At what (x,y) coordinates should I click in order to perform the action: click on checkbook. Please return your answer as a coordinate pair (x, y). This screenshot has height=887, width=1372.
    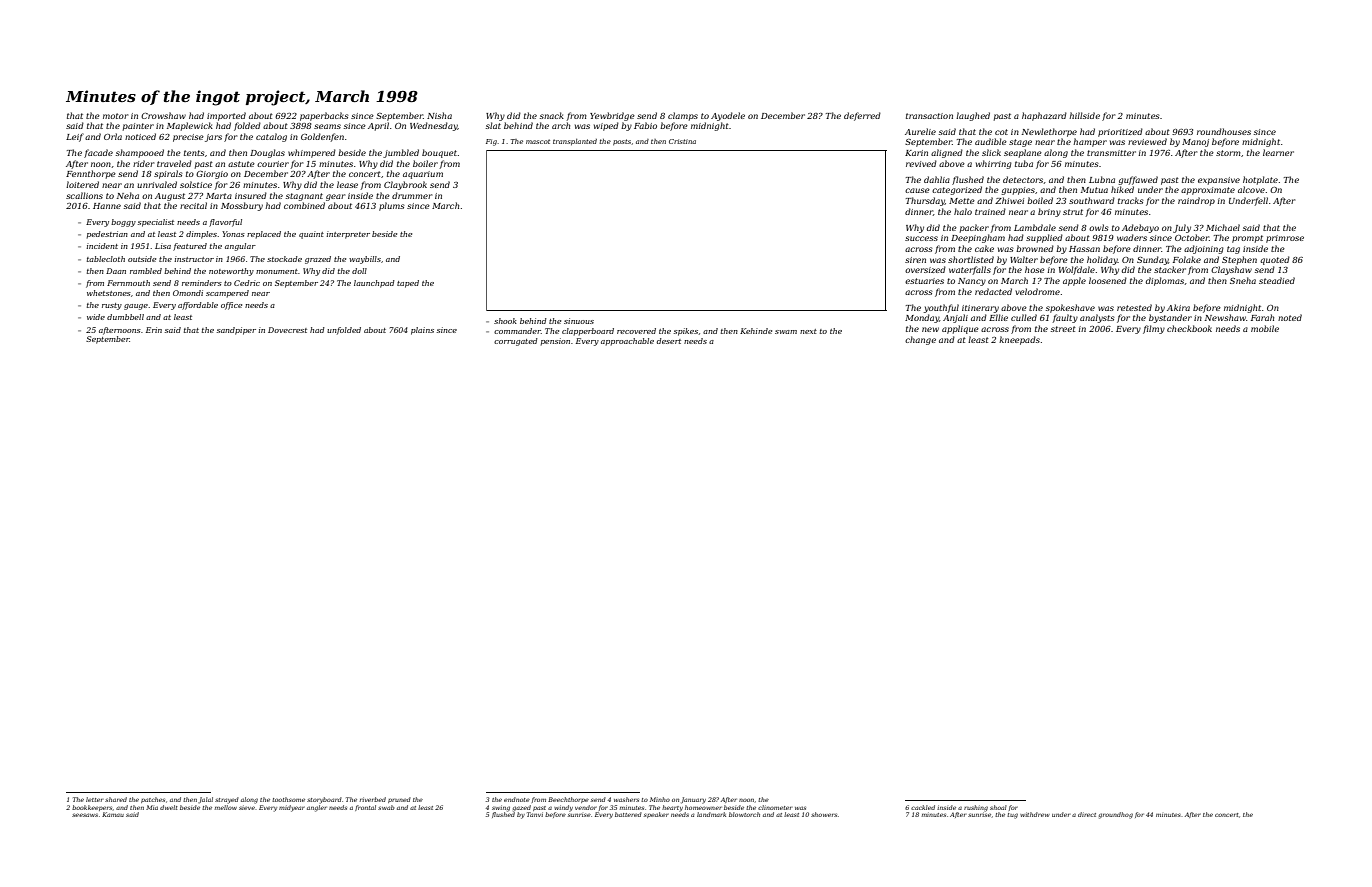
    Looking at the image, I should click on (1189, 328).
